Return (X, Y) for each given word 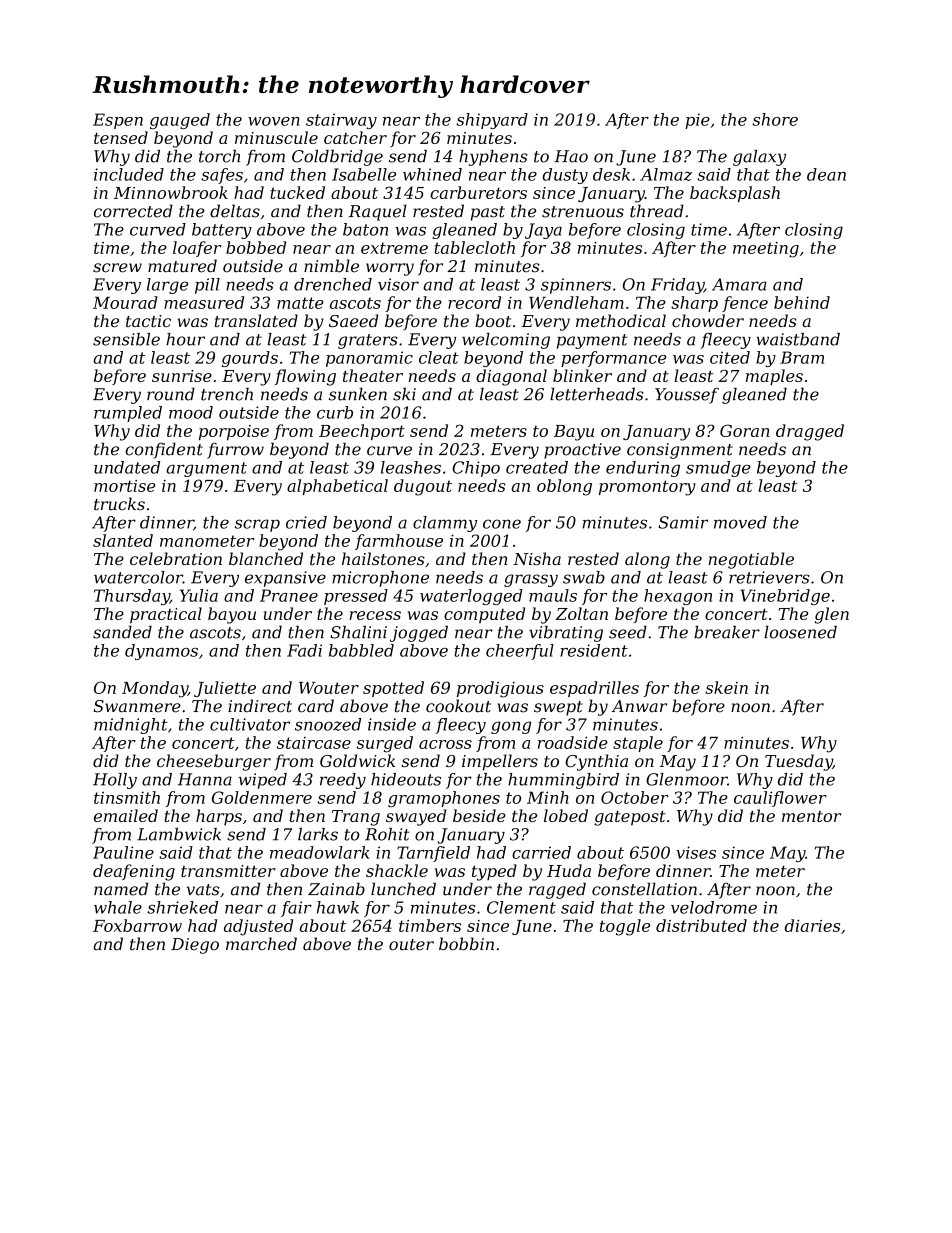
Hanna (205, 779)
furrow (235, 450)
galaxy (759, 158)
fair (296, 909)
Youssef (687, 396)
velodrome (714, 907)
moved (740, 522)
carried (541, 852)
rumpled (128, 414)
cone (502, 524)
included (129, 174)
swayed (416, 817)
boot (493, 320)
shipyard (492, 121)
